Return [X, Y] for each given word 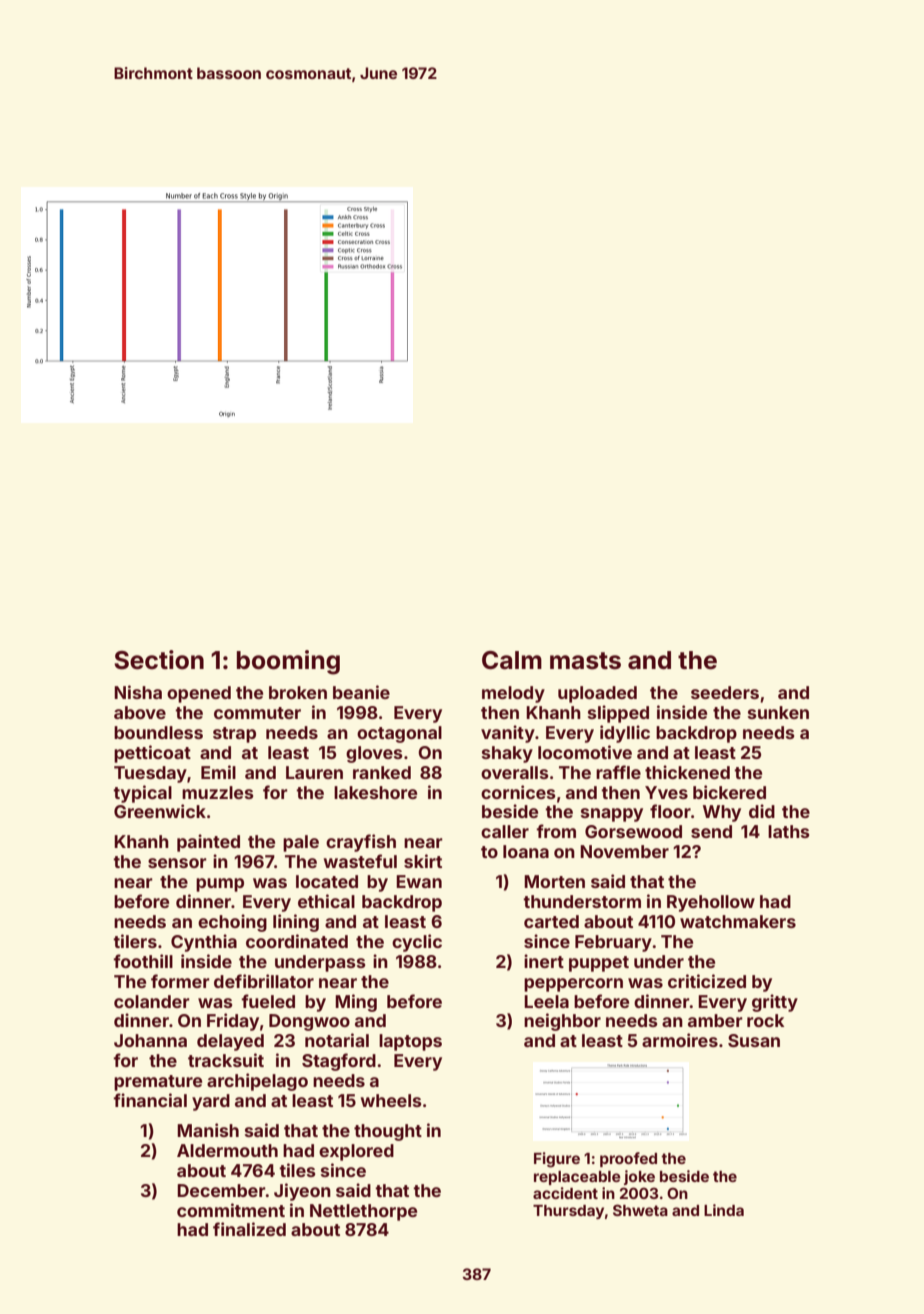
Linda [724, 1210]
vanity [508, 734]
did [762, 811]
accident [565, 1193]
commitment [231, 1210]
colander [152, 1001]
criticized [707, 981]
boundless [158, 732]
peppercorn [573, 985]
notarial [337, 1040]
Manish [208, 1130]
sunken [778, 712]
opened [199, 694]
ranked [382, 772]
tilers [135, 941]
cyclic [417, 943]
